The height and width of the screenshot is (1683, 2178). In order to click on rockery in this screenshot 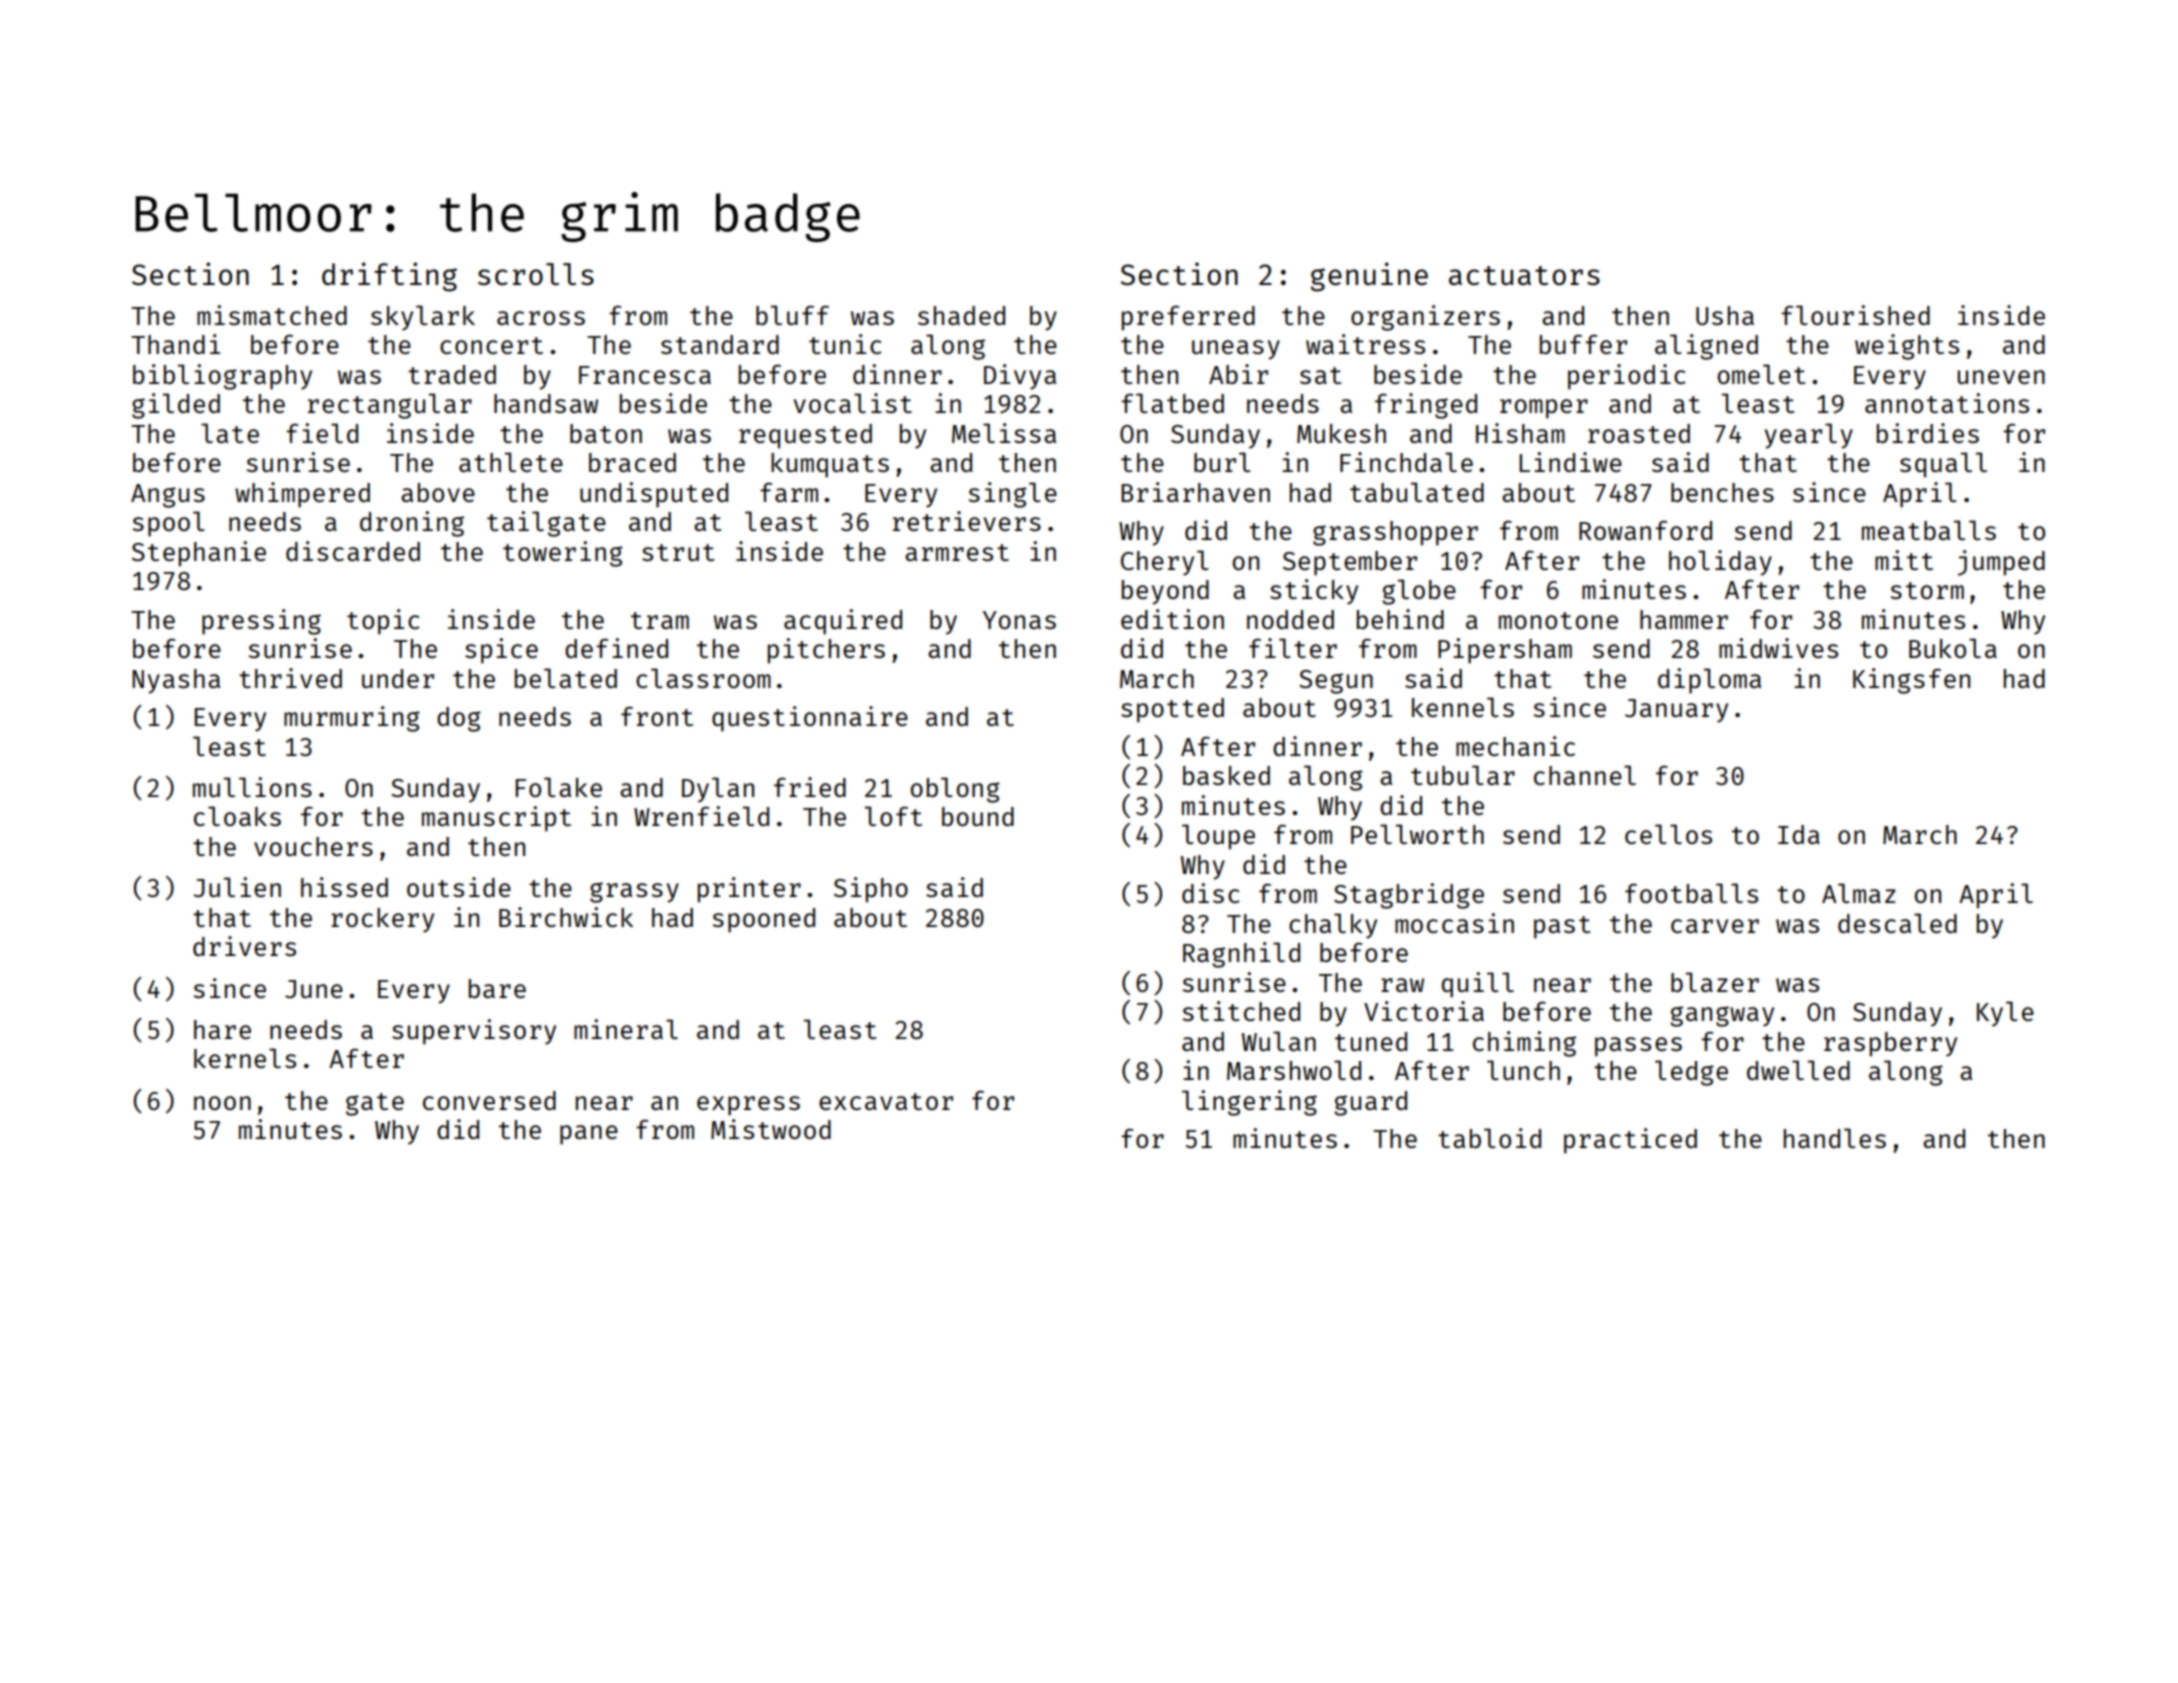, I will do `click(382, 920)`.
